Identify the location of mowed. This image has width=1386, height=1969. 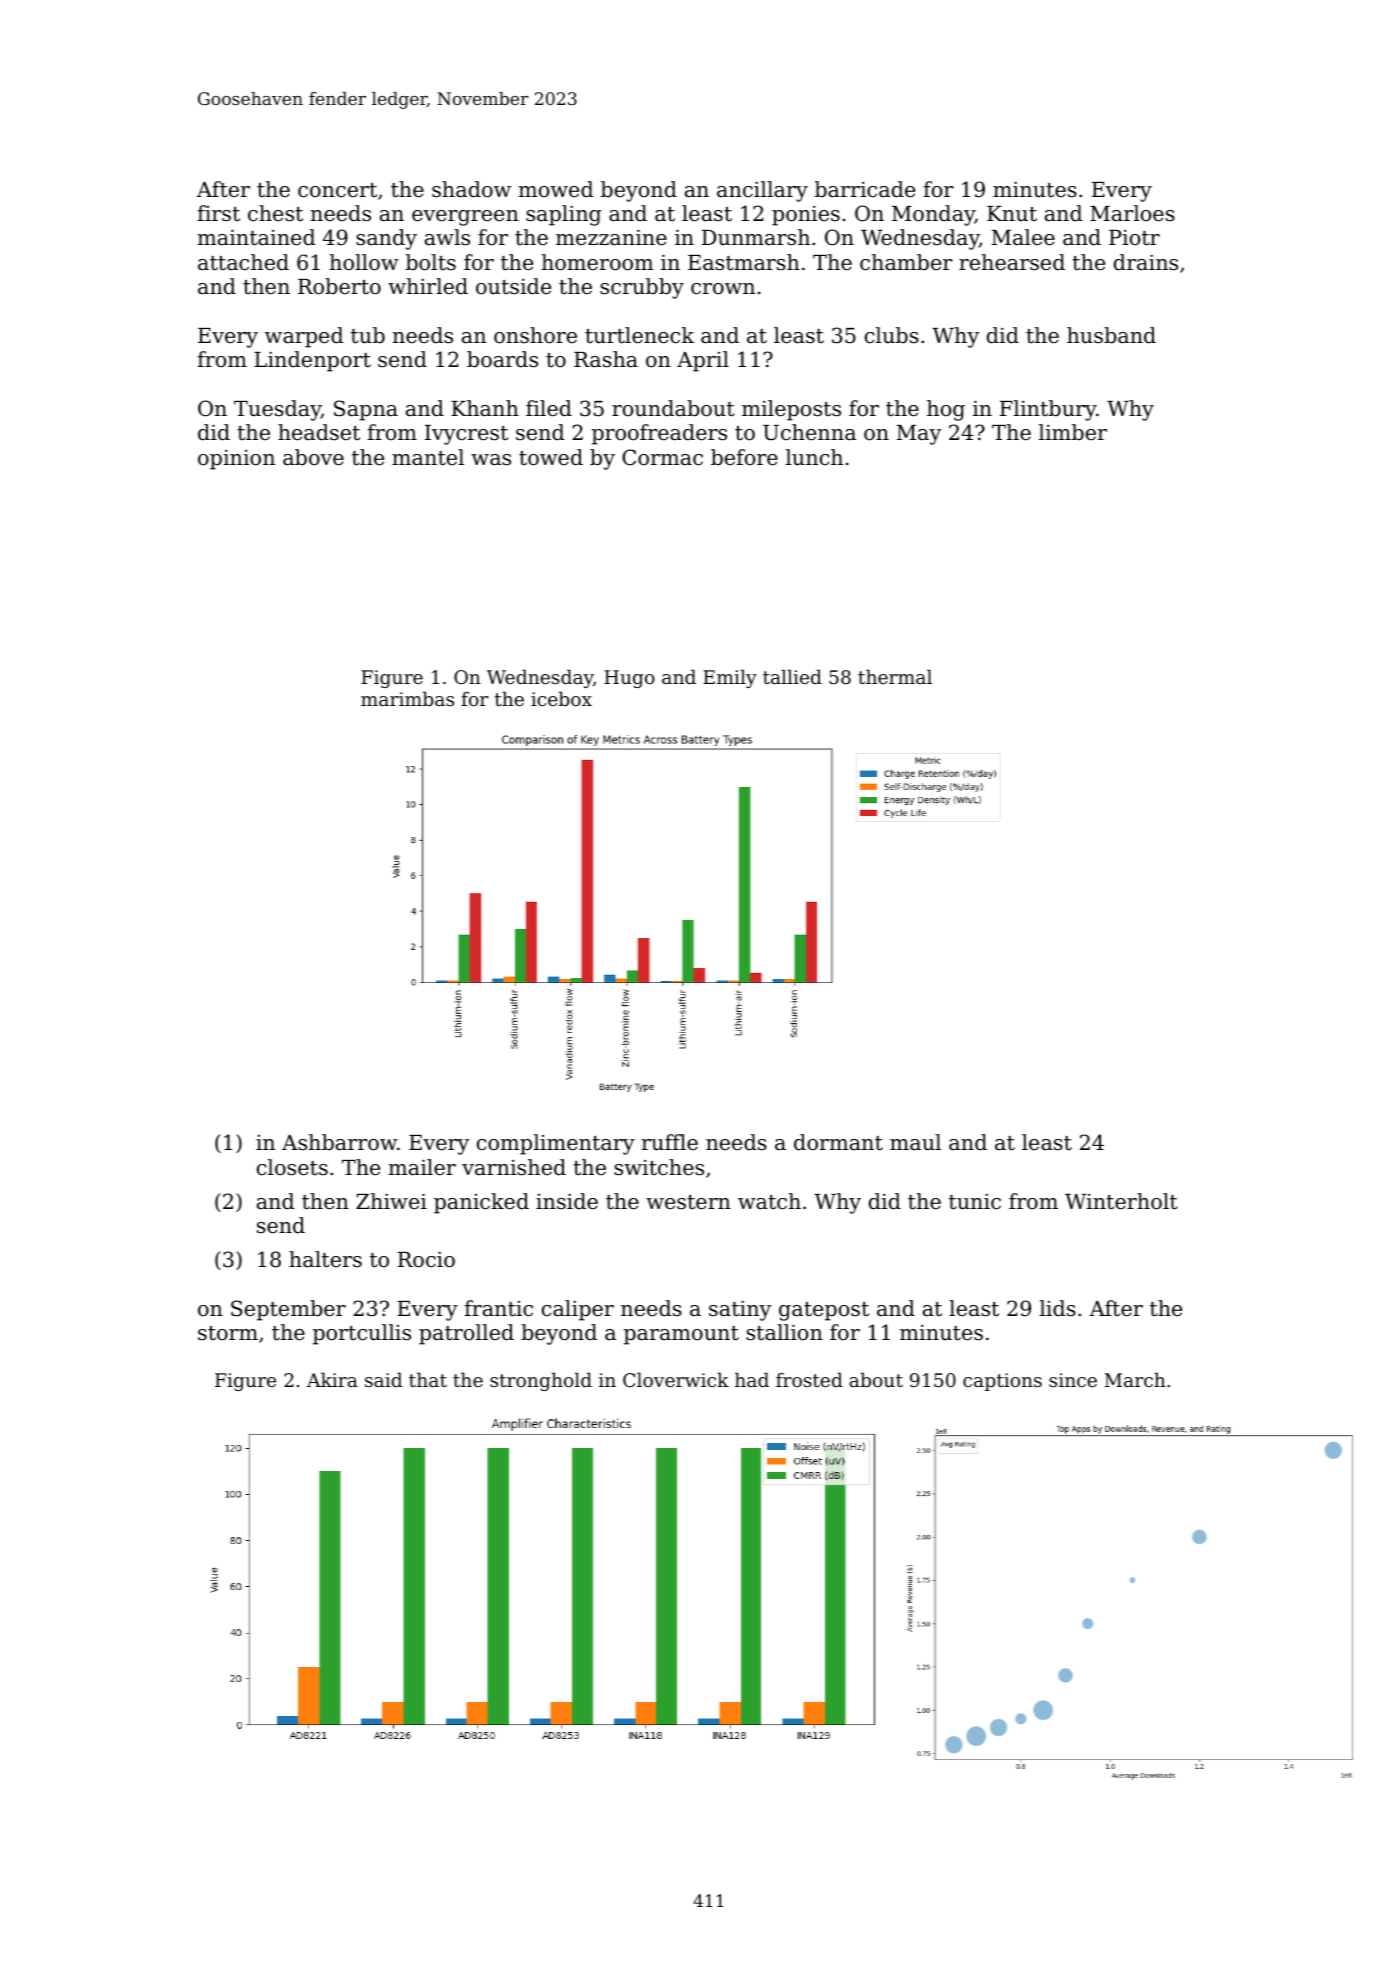
(556, 189).
